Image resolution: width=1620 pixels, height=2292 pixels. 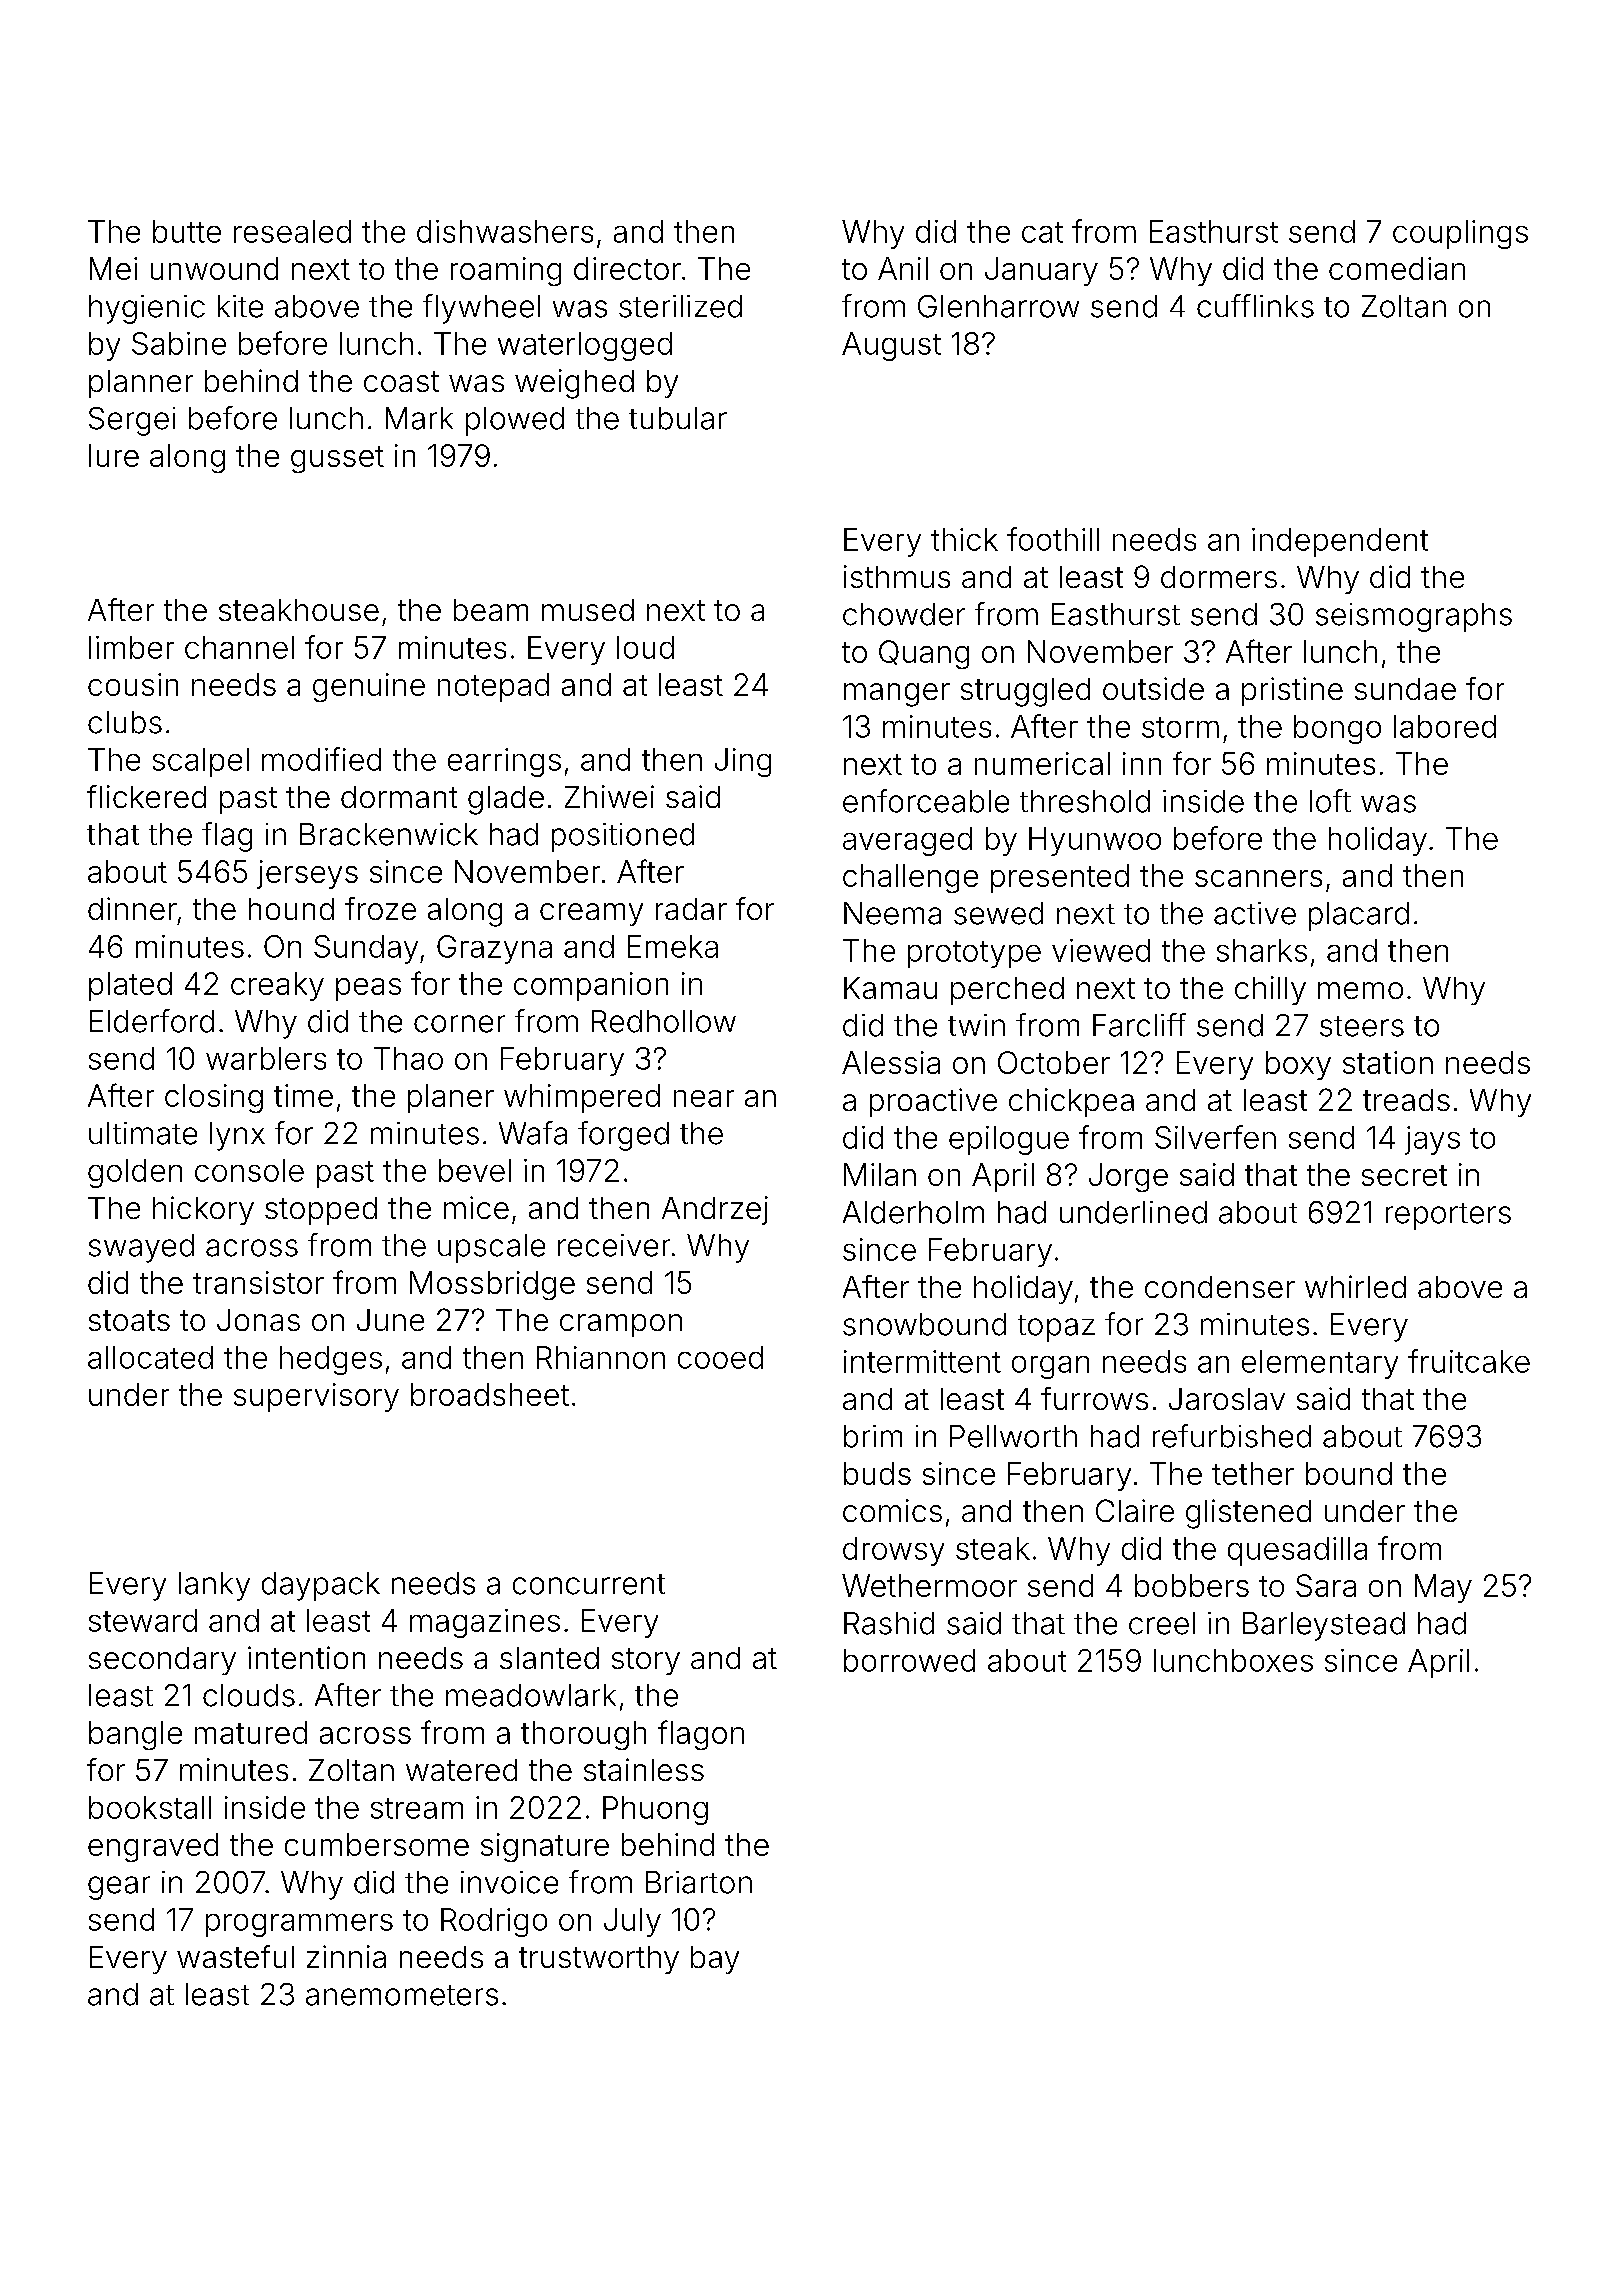 What do you see at coordinates (1324, 1626) in the document?
I see `Barleystead` at bounding box center [1324, 1626].
